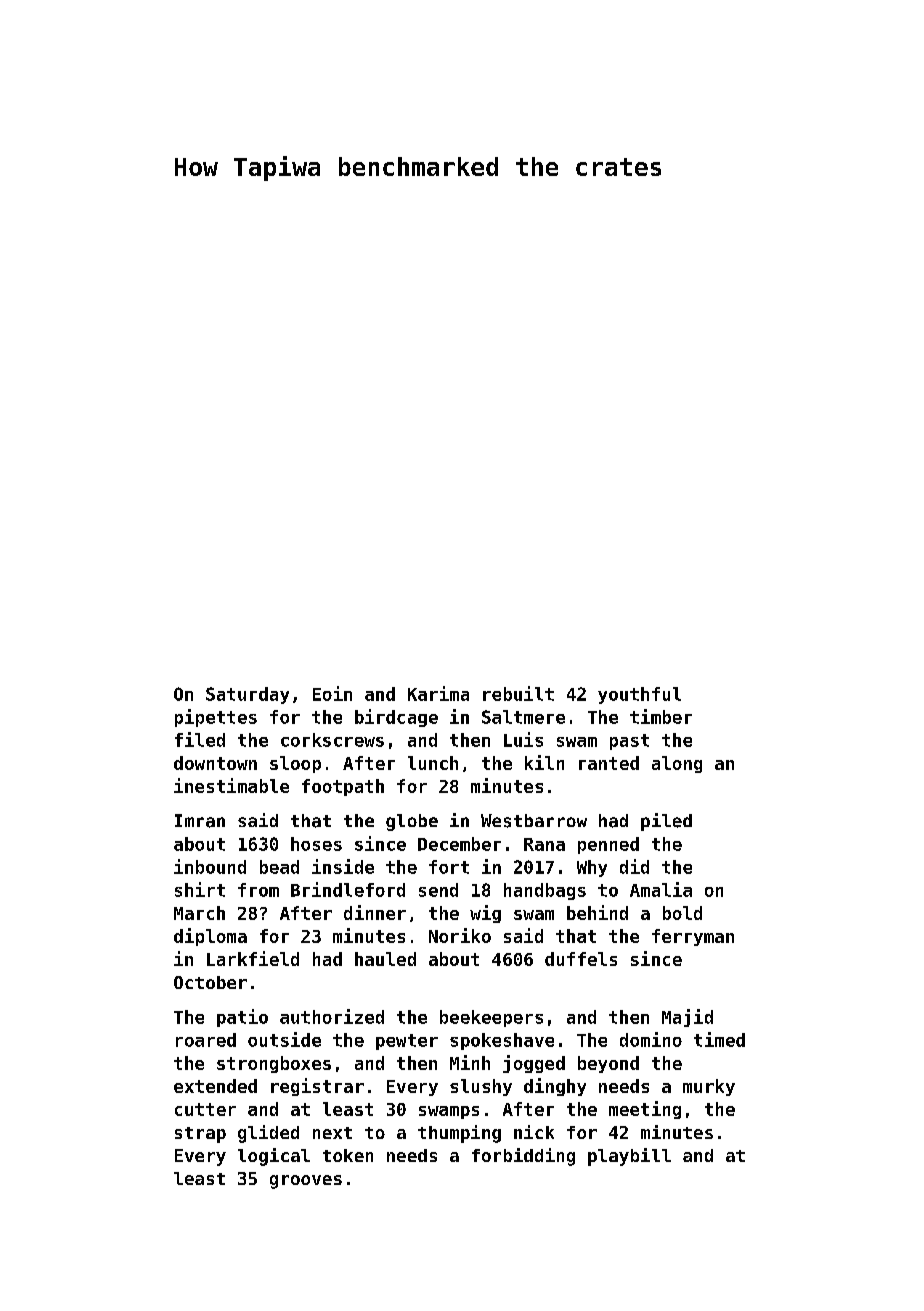 The height and width of the image is (1311, 924). What do you see at coordinates (258, 890) in the image?
I see `from` at bounding box center [258, 890].
